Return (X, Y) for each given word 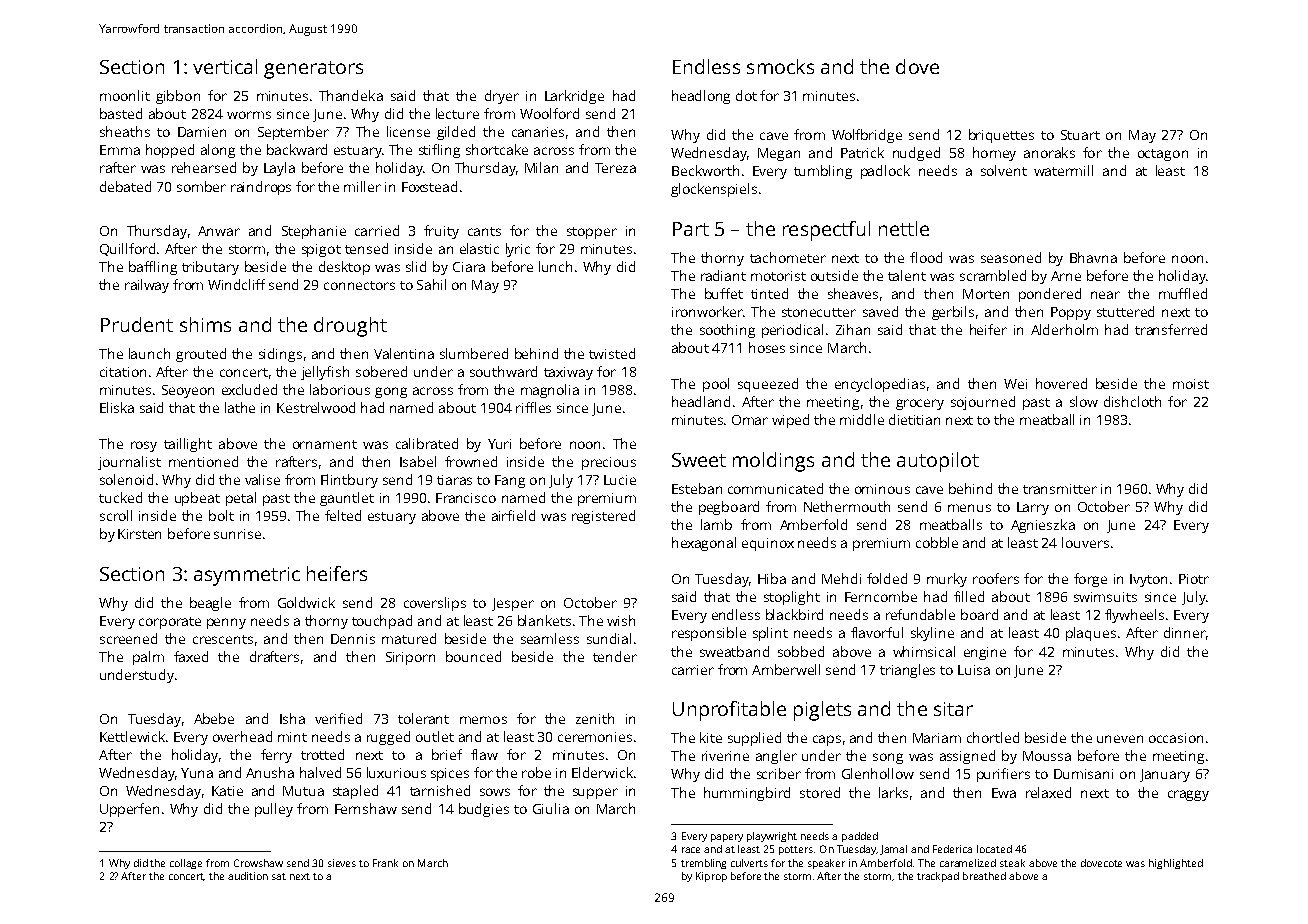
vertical (225, 66)
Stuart (1080, 135)
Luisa (974, 670)
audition (248, 876)
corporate (170, 623)
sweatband (734, 651)
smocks (780, 66)
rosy (144, 446)
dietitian (914, 419)
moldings (773, 462)
